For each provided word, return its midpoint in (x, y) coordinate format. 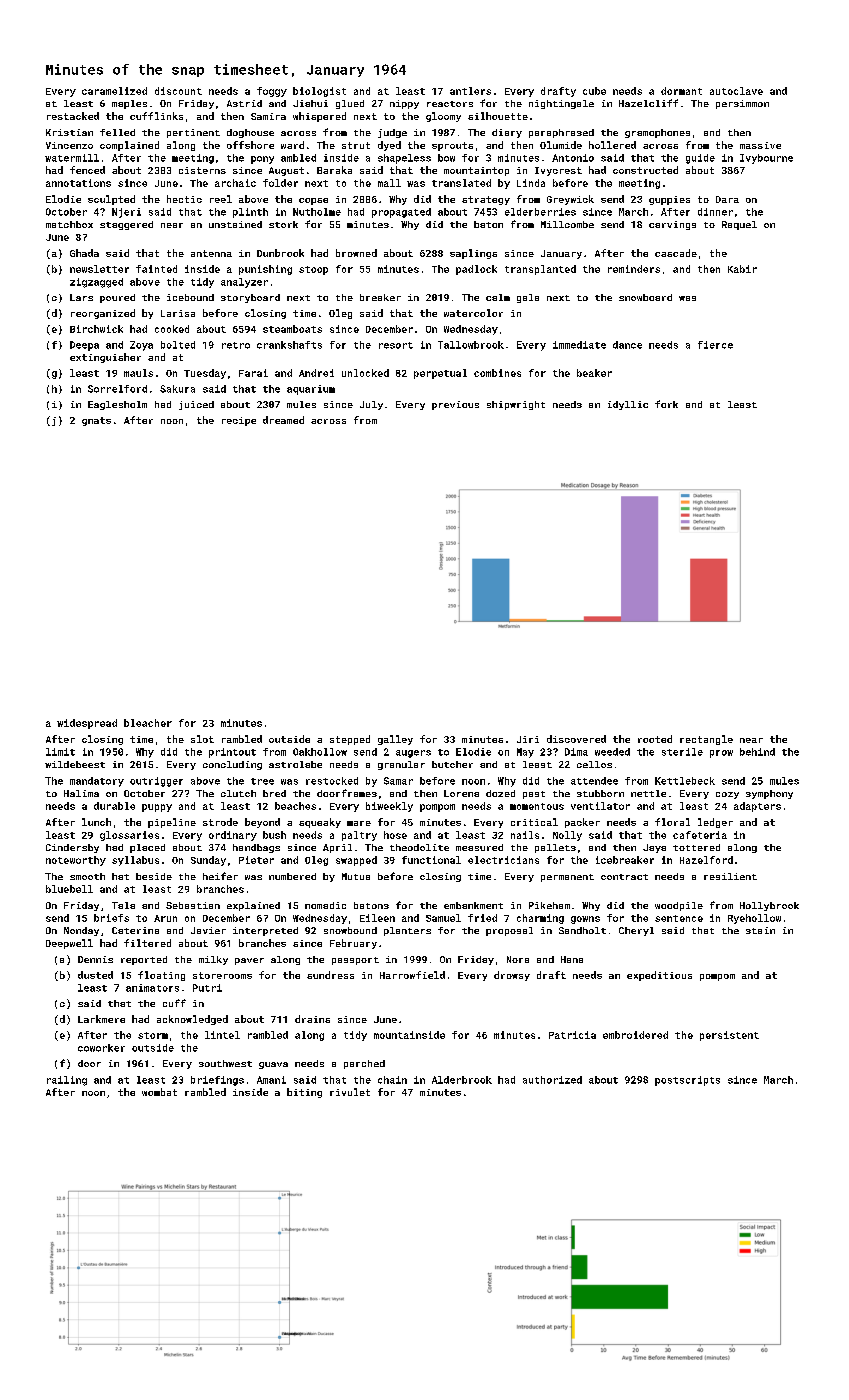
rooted (655, 739)
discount (178, 91)
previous (455, 405)
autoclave (736, 91)
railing (67, 1081)
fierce (715, 345)
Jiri (528, 739)
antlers (470, 91)
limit (60, 752)
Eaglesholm (117, 405)
